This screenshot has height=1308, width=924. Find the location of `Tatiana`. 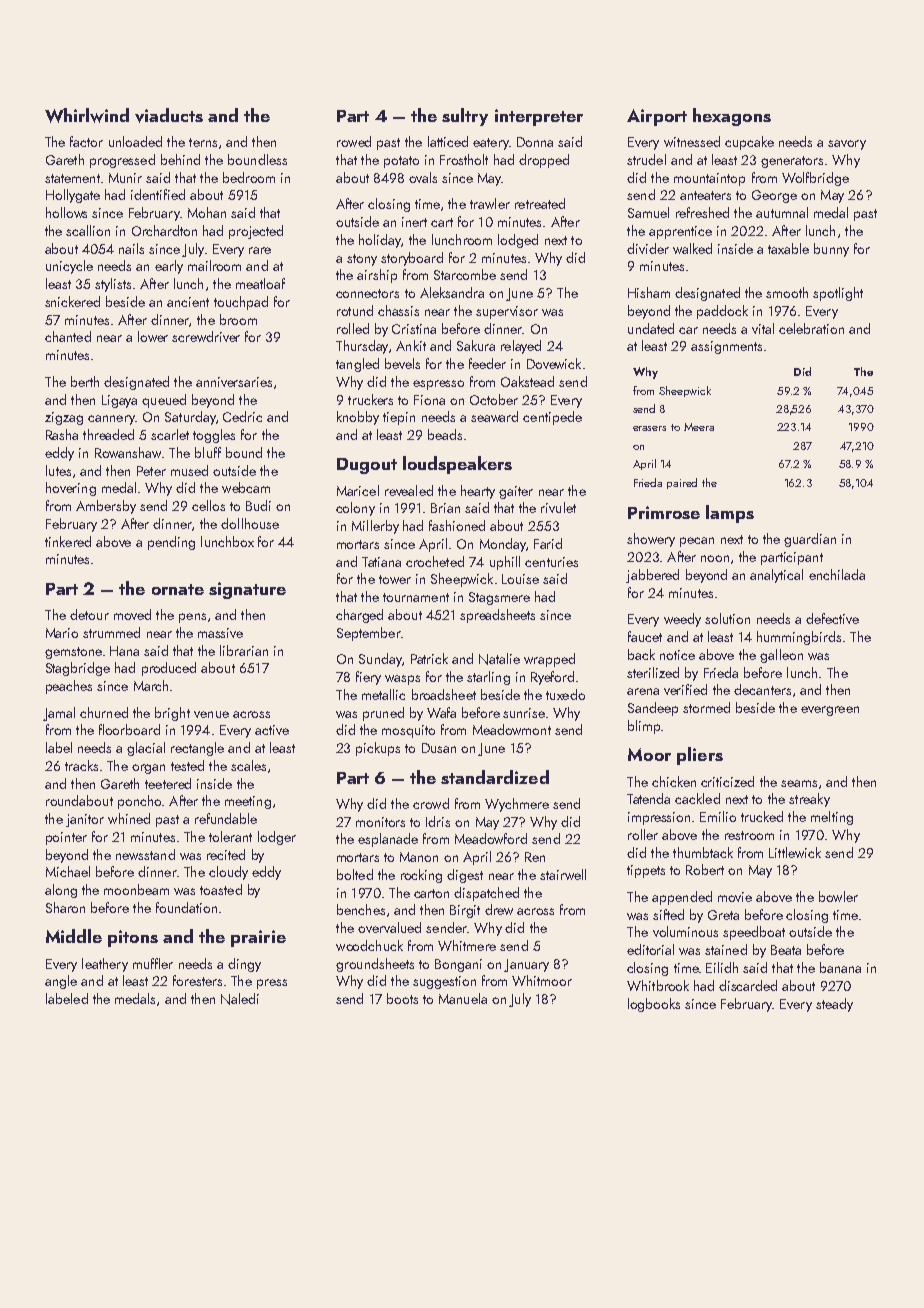

Tatiana is located at coordinates (381, 562).
